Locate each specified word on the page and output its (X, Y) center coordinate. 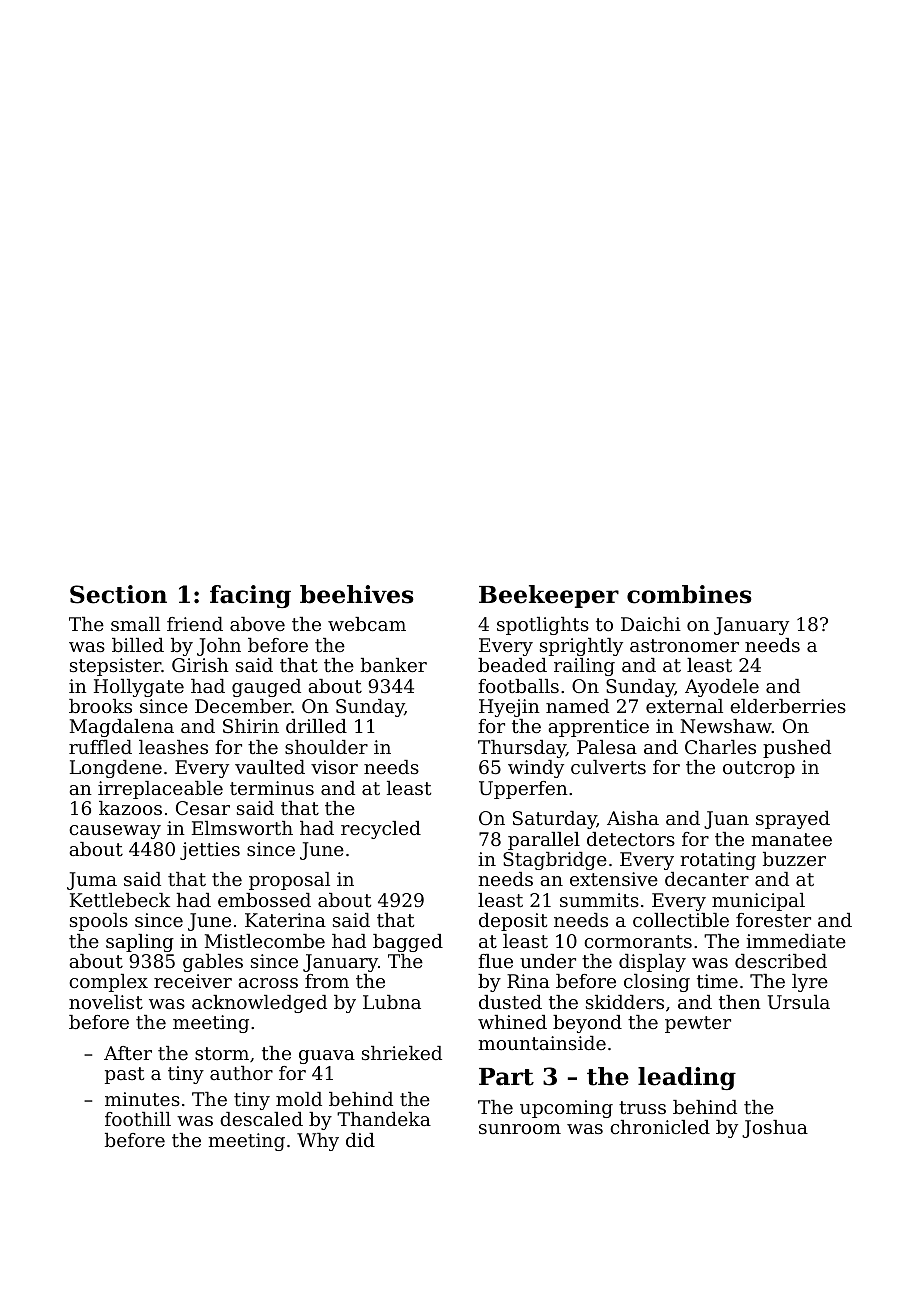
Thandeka (384, 1119)
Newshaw (726, 726)
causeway (115, 832)
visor (334, 767)
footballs (518, 686)
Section (118, 594)
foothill (138, 1119)
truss (642, 1107)
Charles (720, 747)
